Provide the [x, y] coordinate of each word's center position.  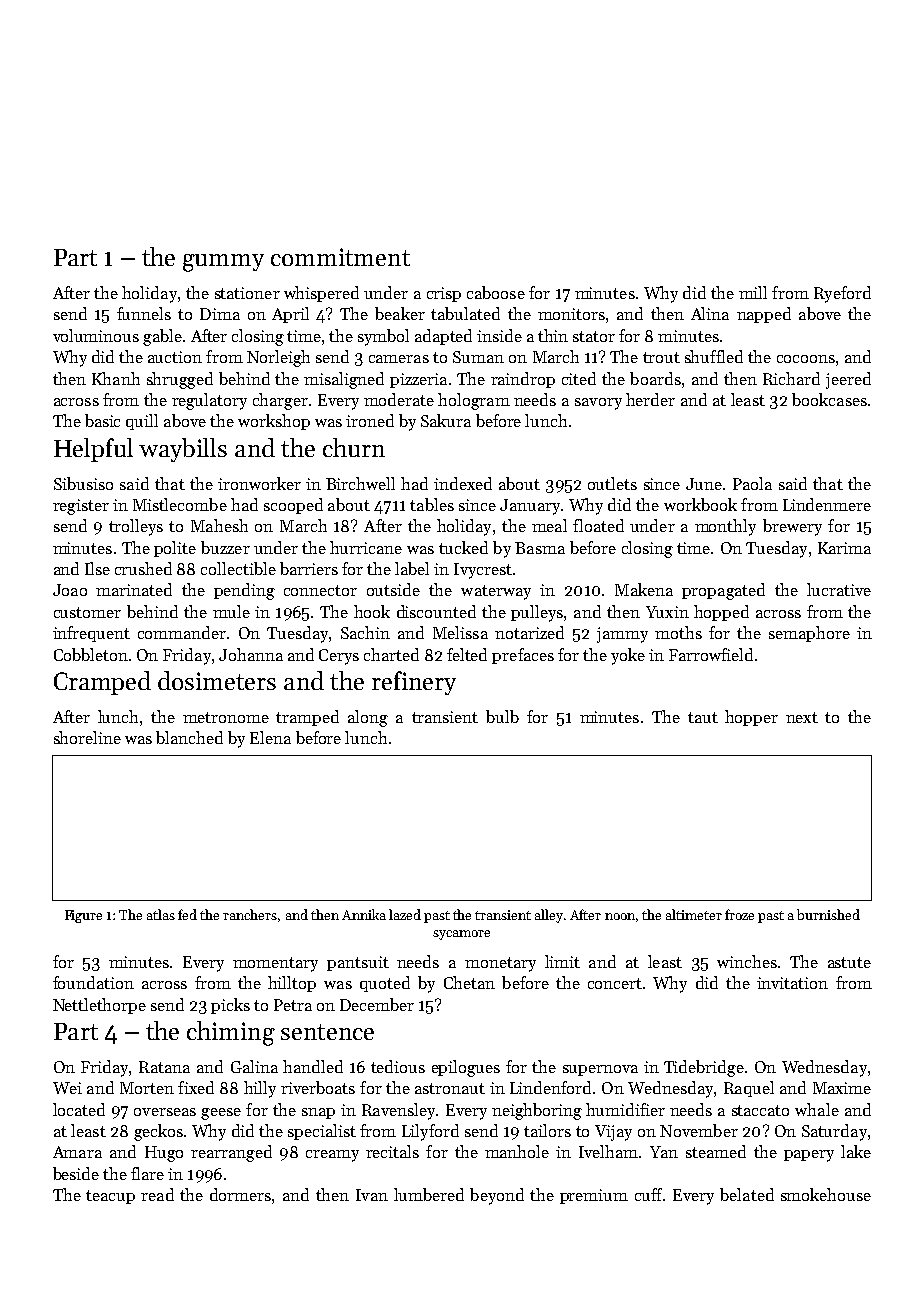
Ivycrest [483, 571]
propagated [723, 591]
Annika [364, 914]
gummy [223, 263]
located [79, 1109]
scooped [293, 506]
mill [753, 292]
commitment [340, 257]
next [802, 717]
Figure [83, 916]
